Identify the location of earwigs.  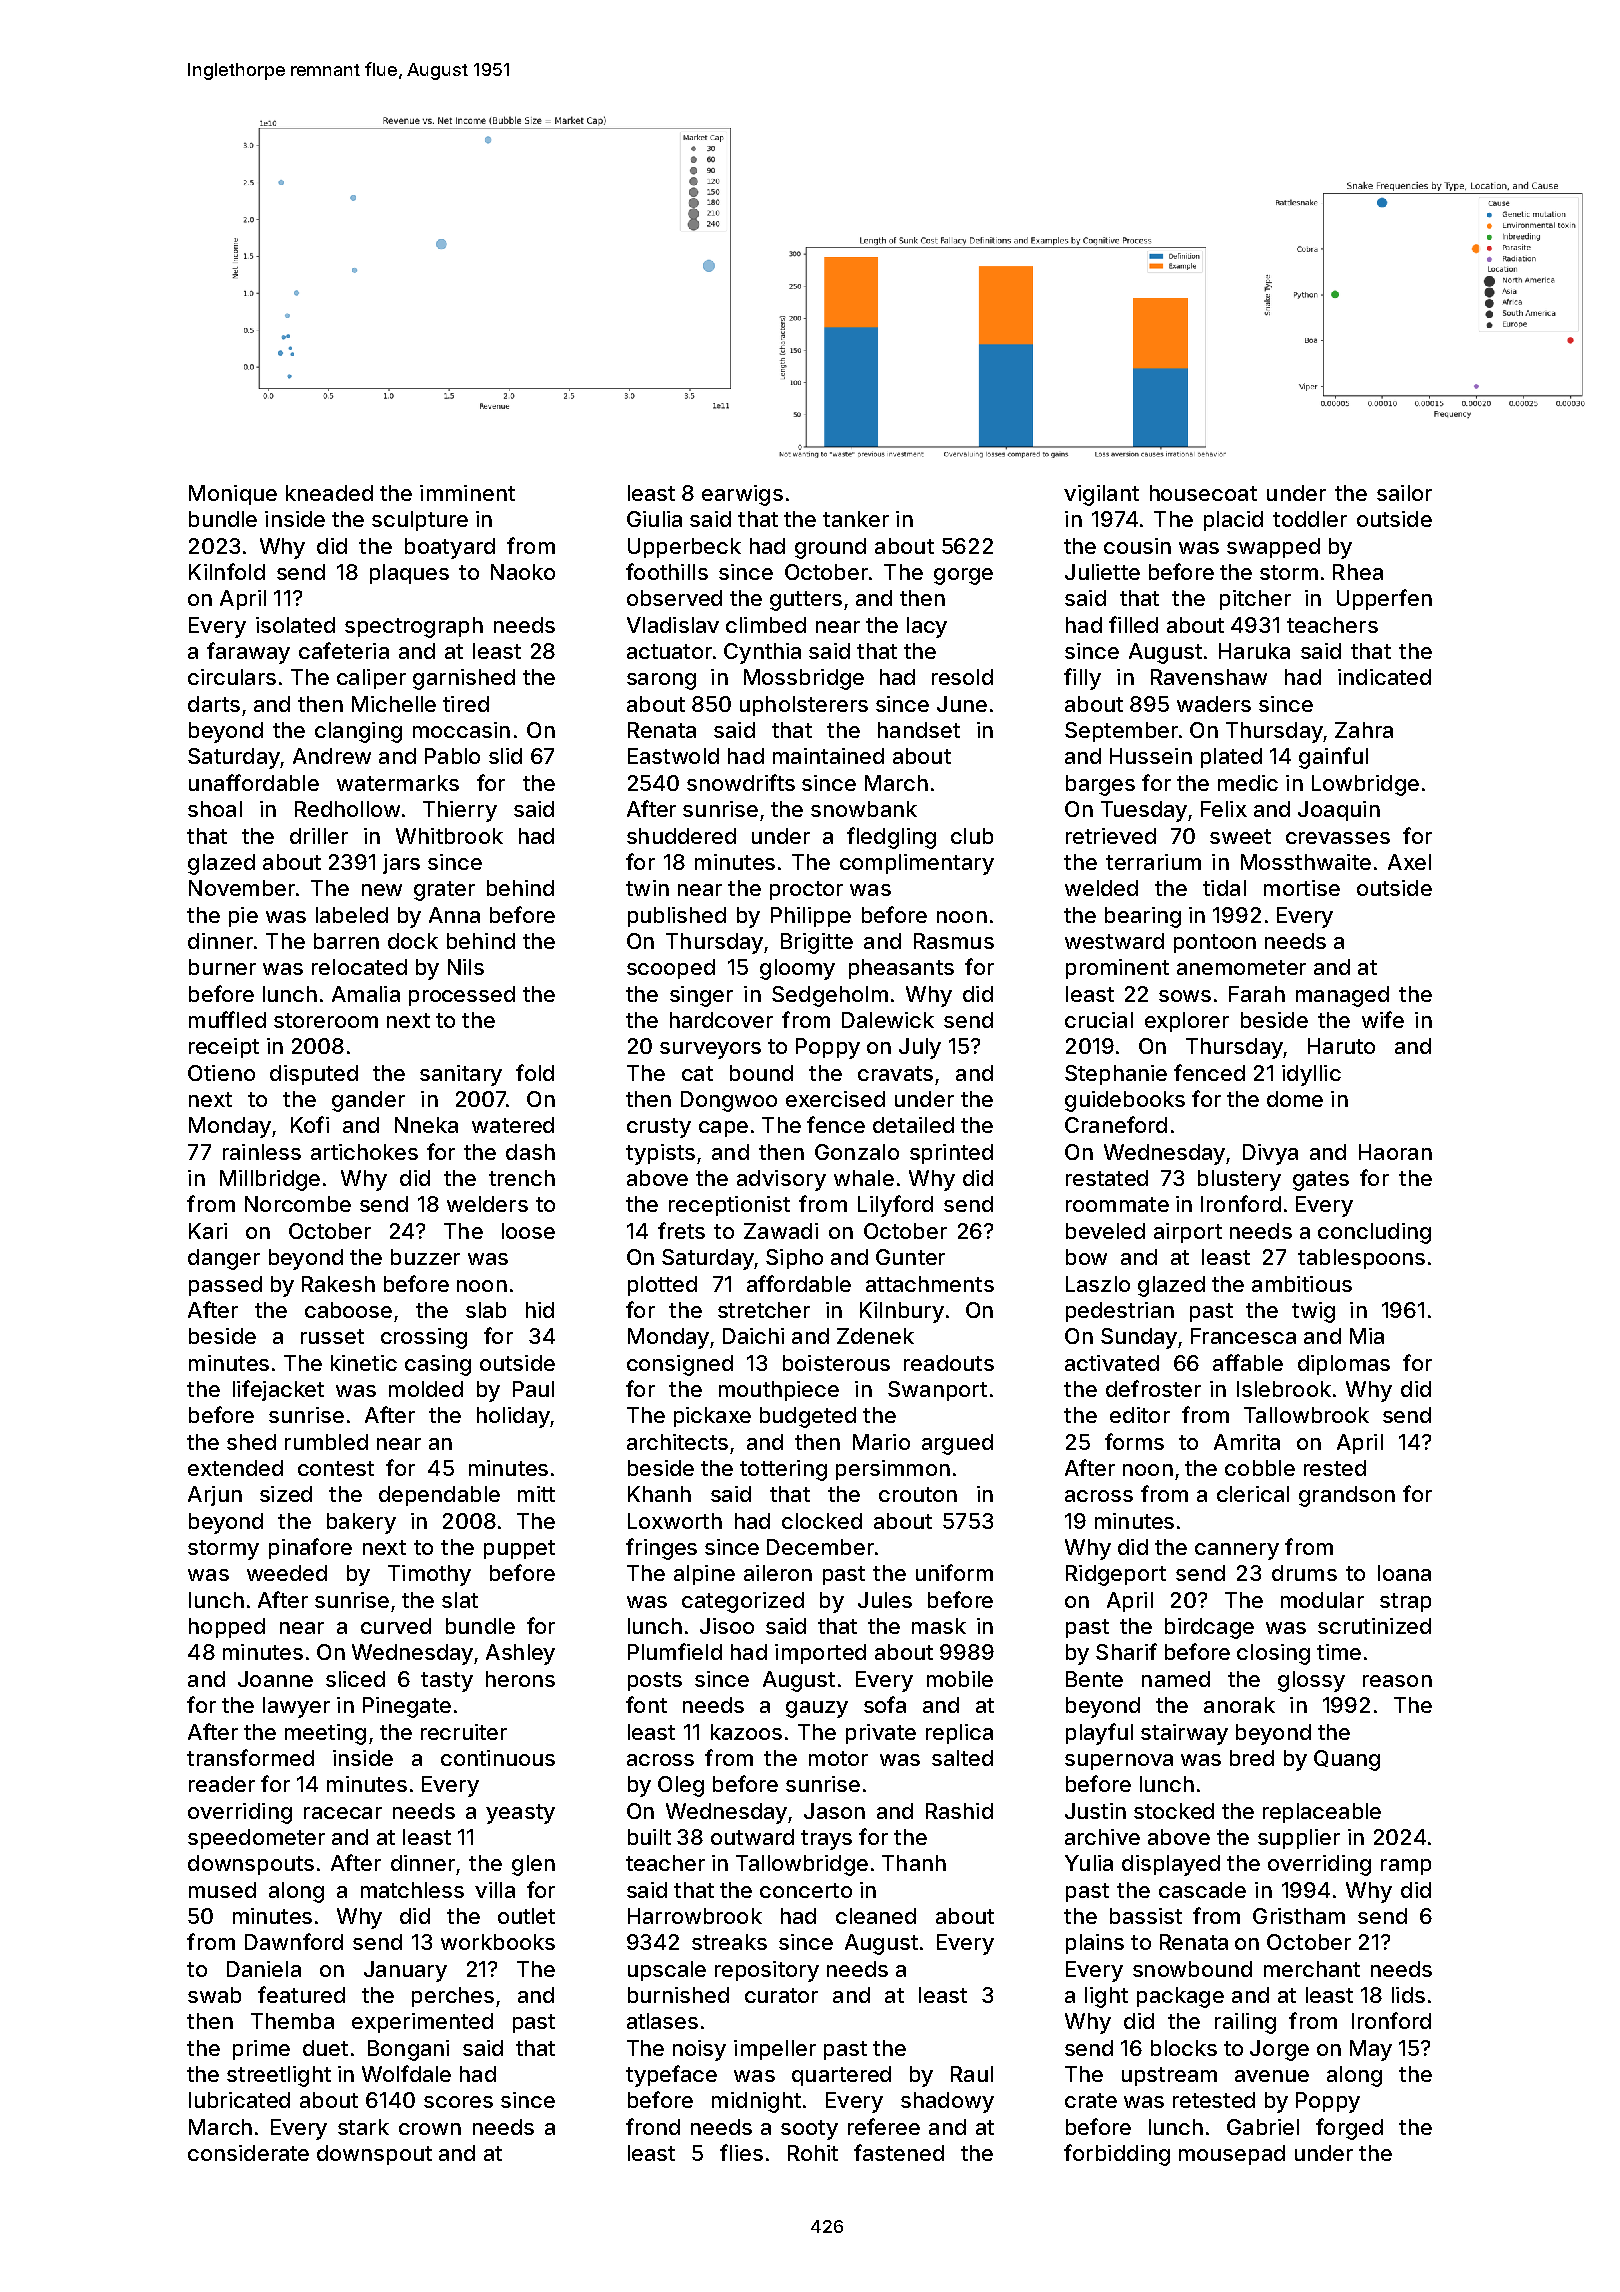
(742, 495).
